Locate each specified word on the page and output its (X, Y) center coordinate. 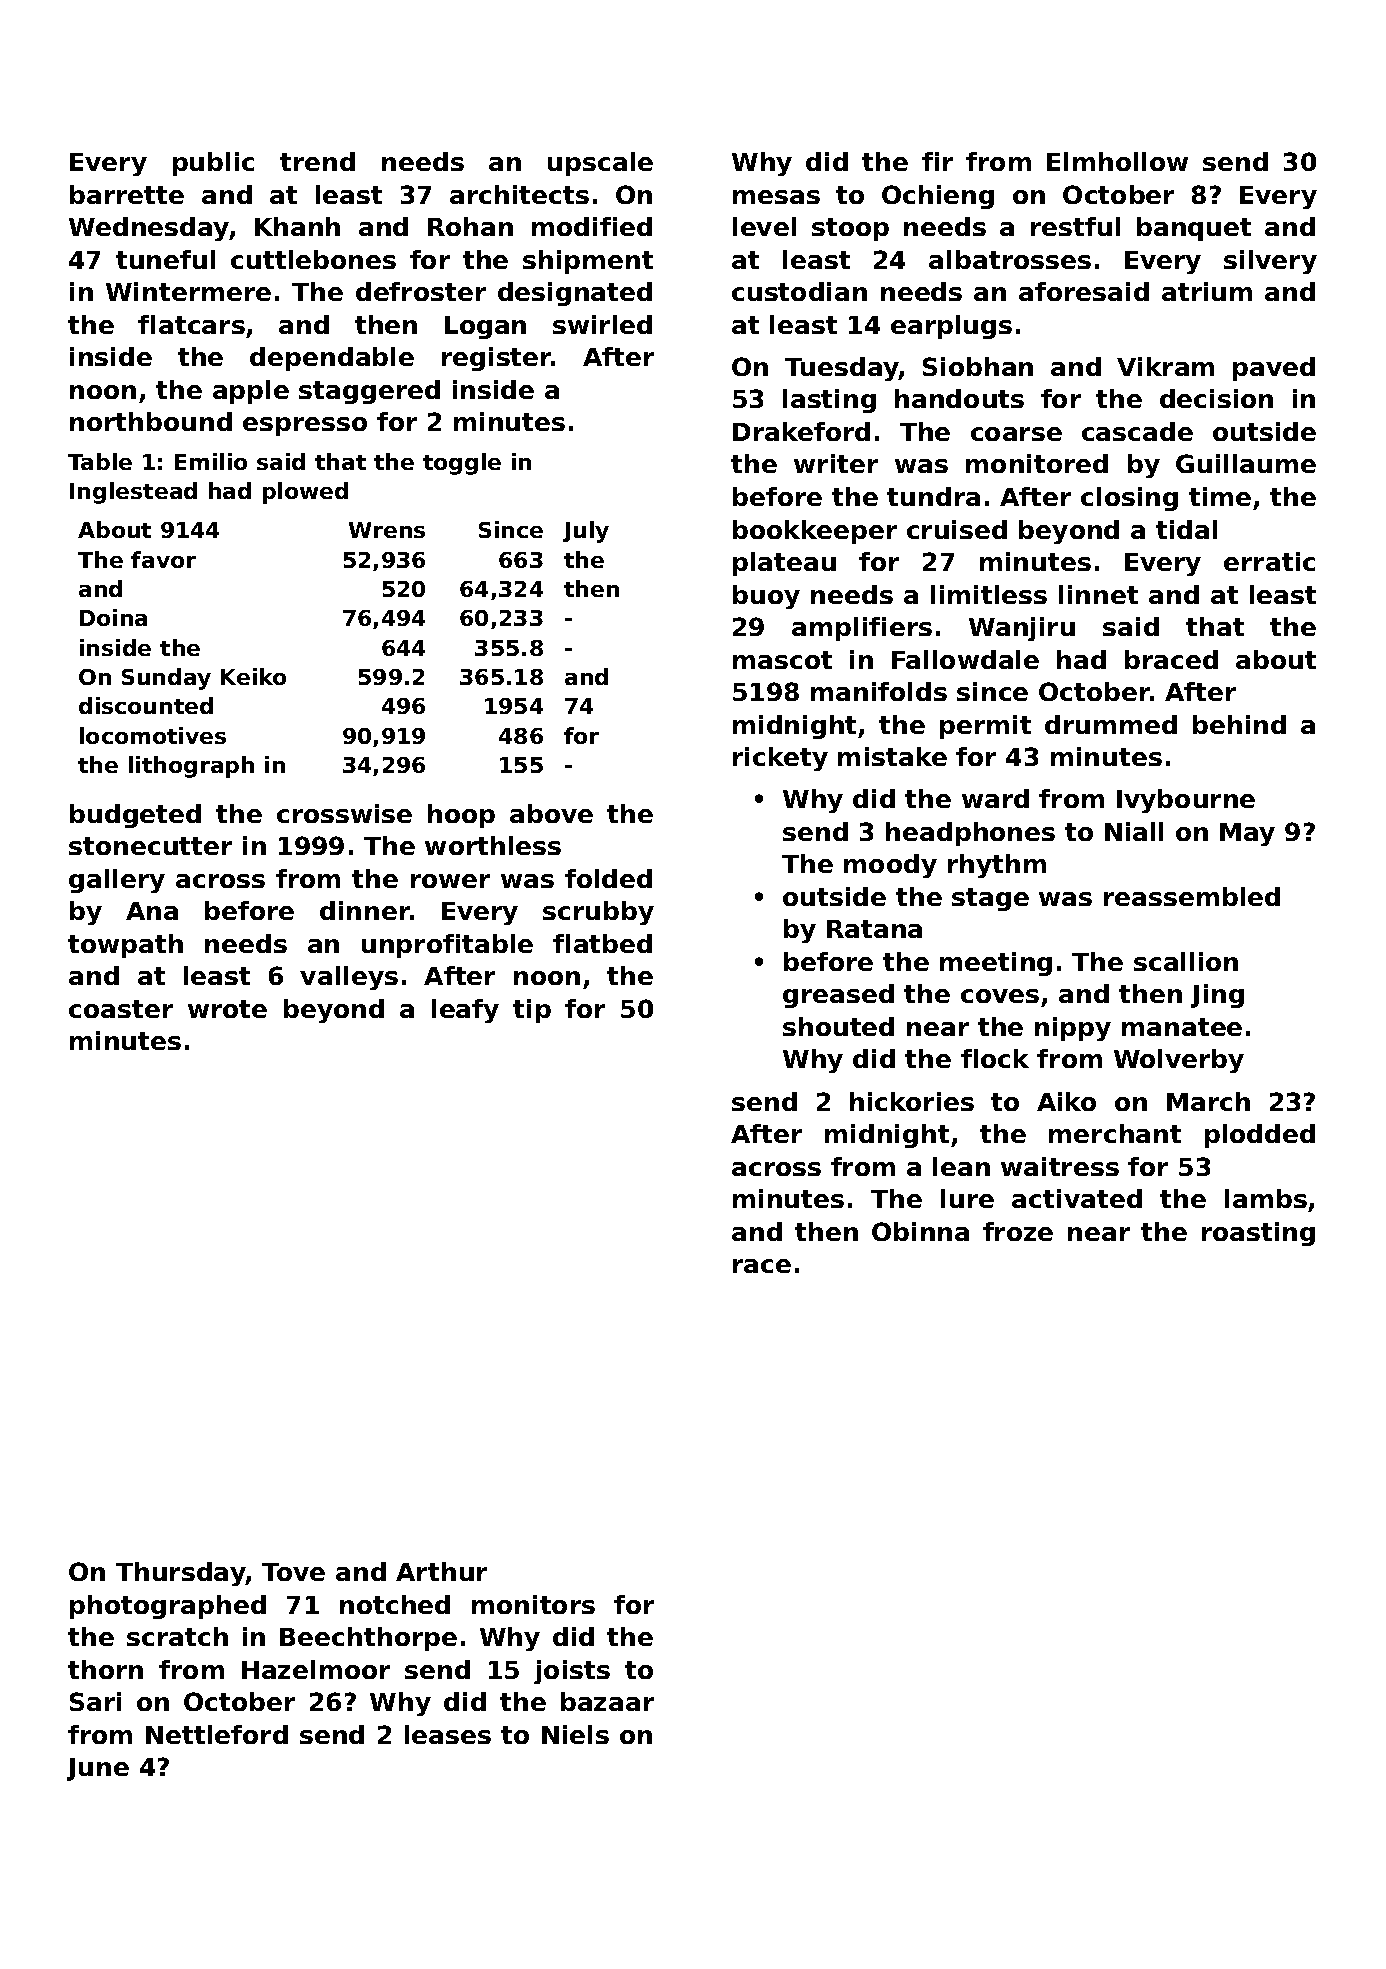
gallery (117, 881)
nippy (1073, 1029)
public (213, 164)
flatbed (602, 943)
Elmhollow (1117, 161)
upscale (600, 164)
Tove (293, 1572)
